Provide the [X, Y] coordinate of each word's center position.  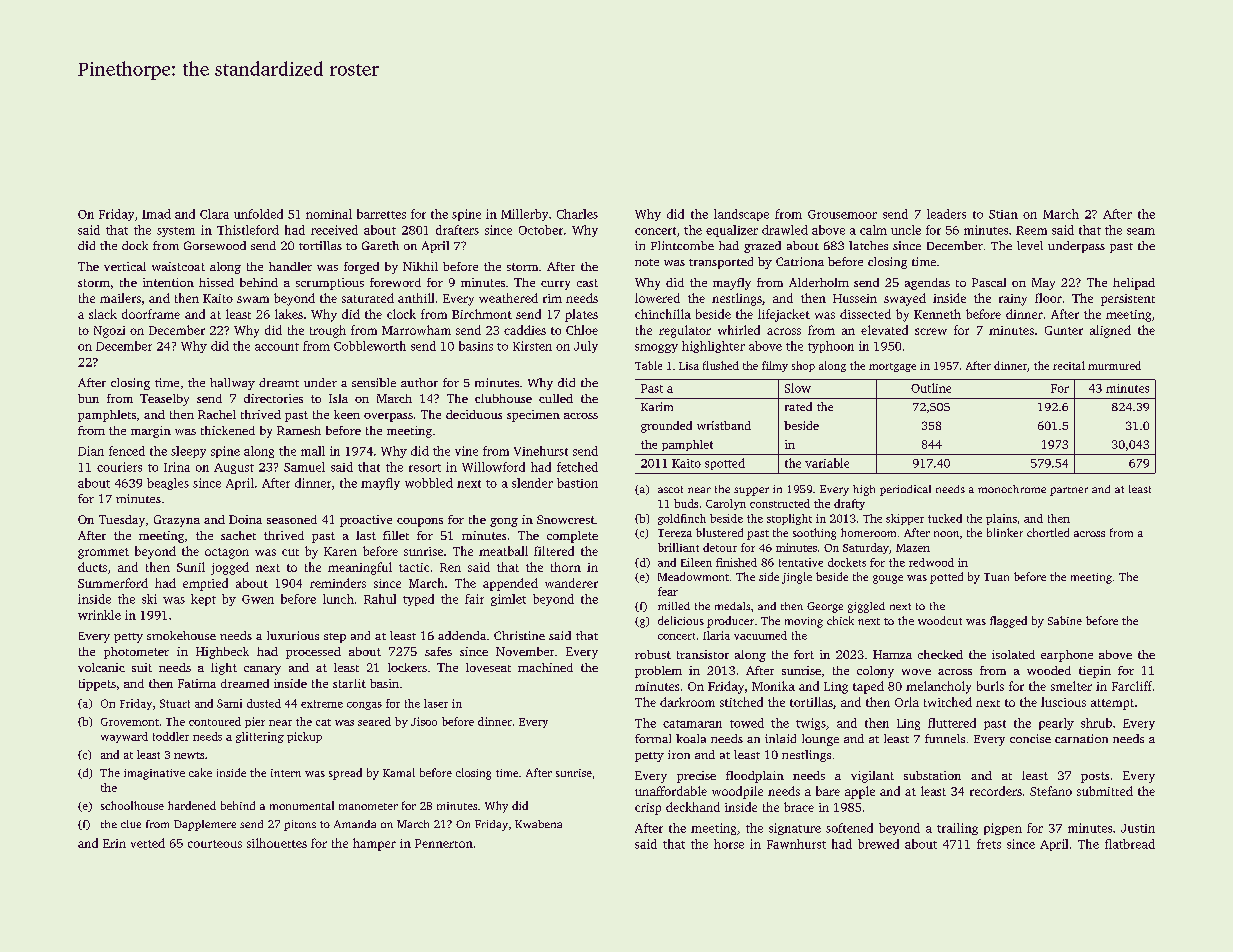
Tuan [996, 577]
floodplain [755, 777]
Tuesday [122, 521]
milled [674, 606]
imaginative [154, 774]
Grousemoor [842, 214]
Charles [577, 214]
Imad [156, 214]
